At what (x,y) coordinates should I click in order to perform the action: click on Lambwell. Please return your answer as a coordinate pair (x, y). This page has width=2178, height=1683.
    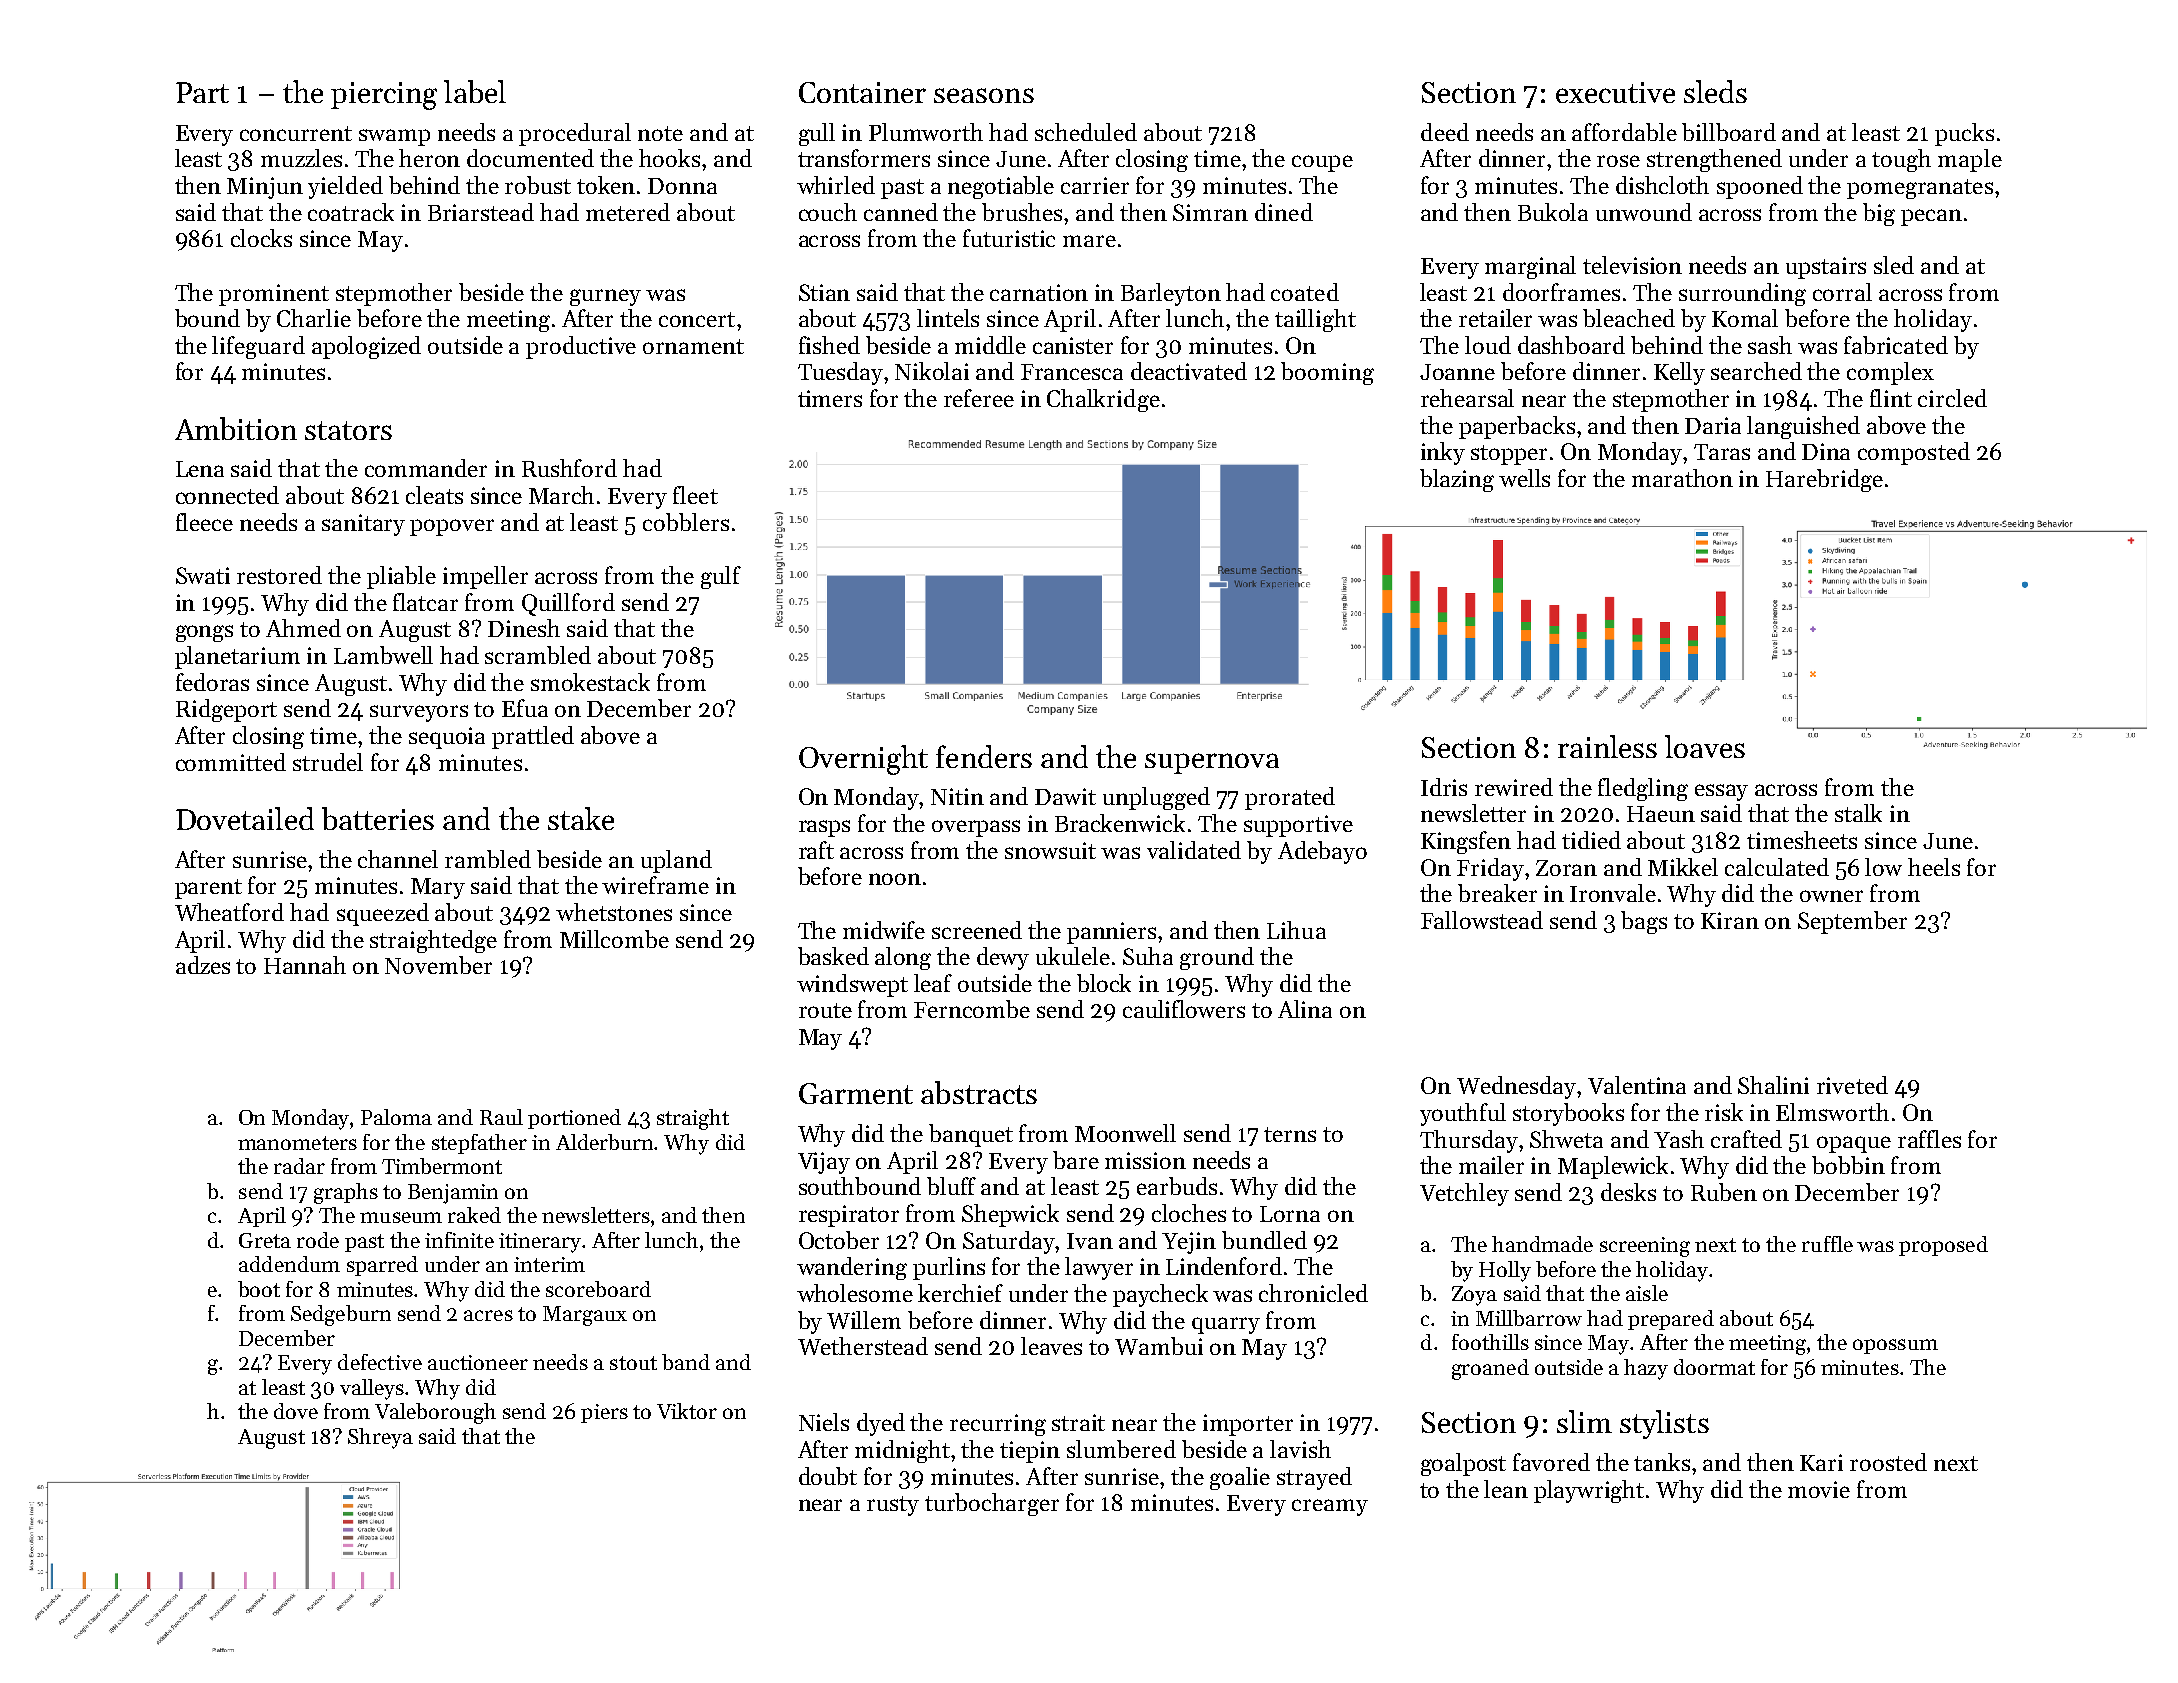
    Looking at the image, I should click on (383, 655).
